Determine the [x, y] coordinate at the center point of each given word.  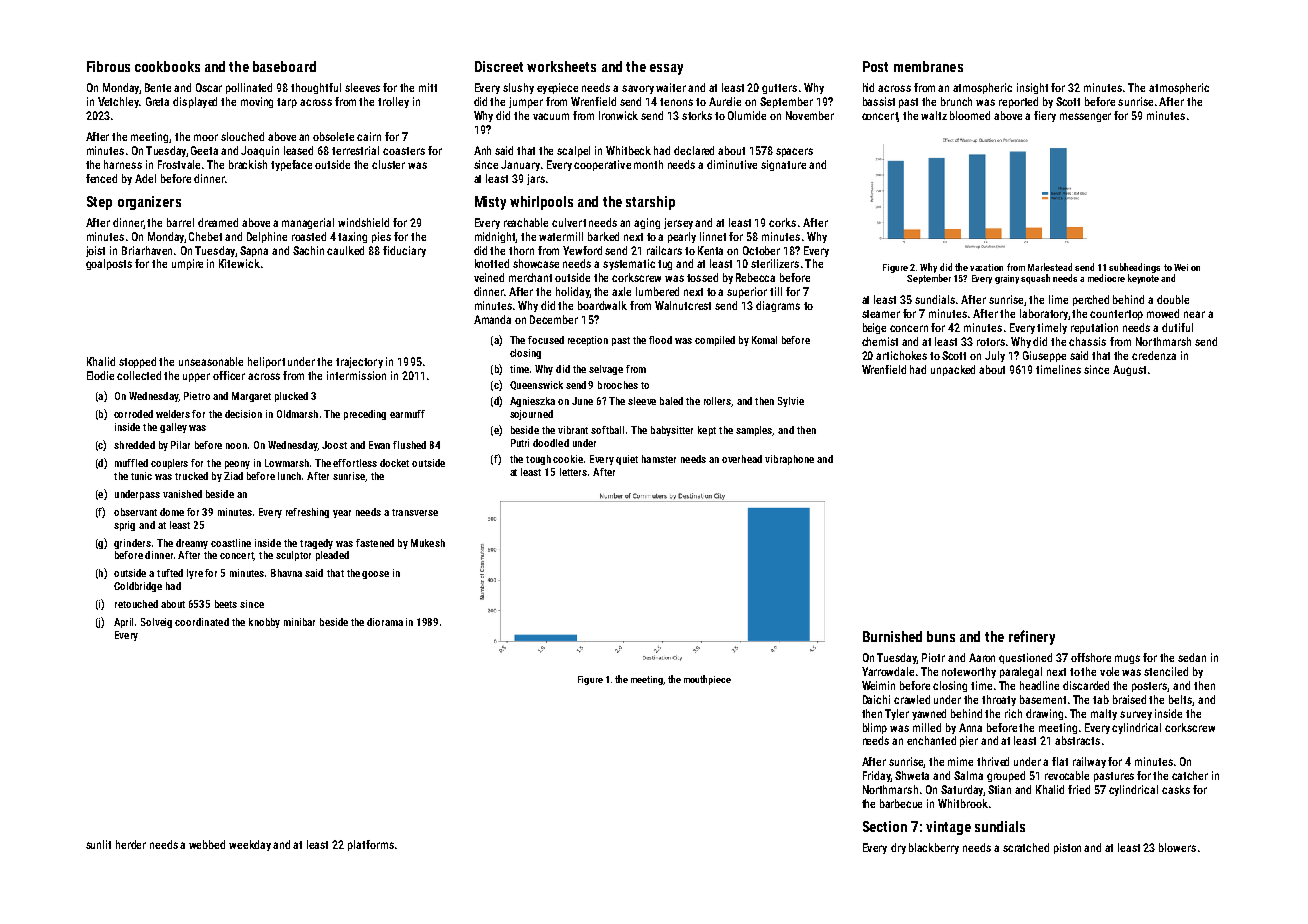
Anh [482, 150]
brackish [248, 164]
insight [1032, 88]
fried [1079, 789]
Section [885, 826]
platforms [371, 845]
